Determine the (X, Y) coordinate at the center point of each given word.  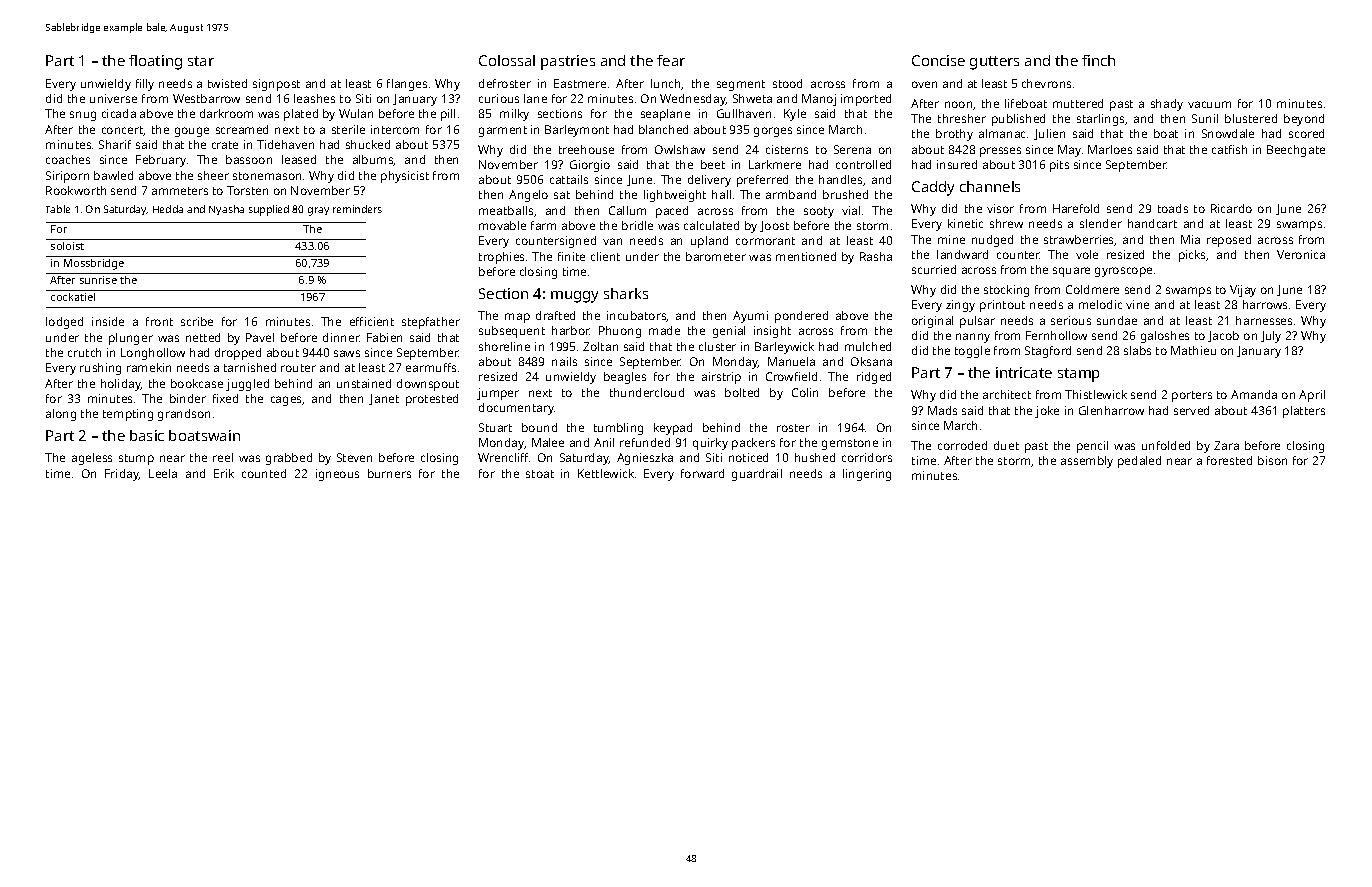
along (61, 415)
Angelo (528, 196)
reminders (357, 209)
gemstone (850, 444)
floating (155, 62)
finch (1098, 60)
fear (671, 60)
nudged (992, 241)
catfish (1229, 149)
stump (136, 459)
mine (951, 239)
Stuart (495, 427)
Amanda (1254, 394)
